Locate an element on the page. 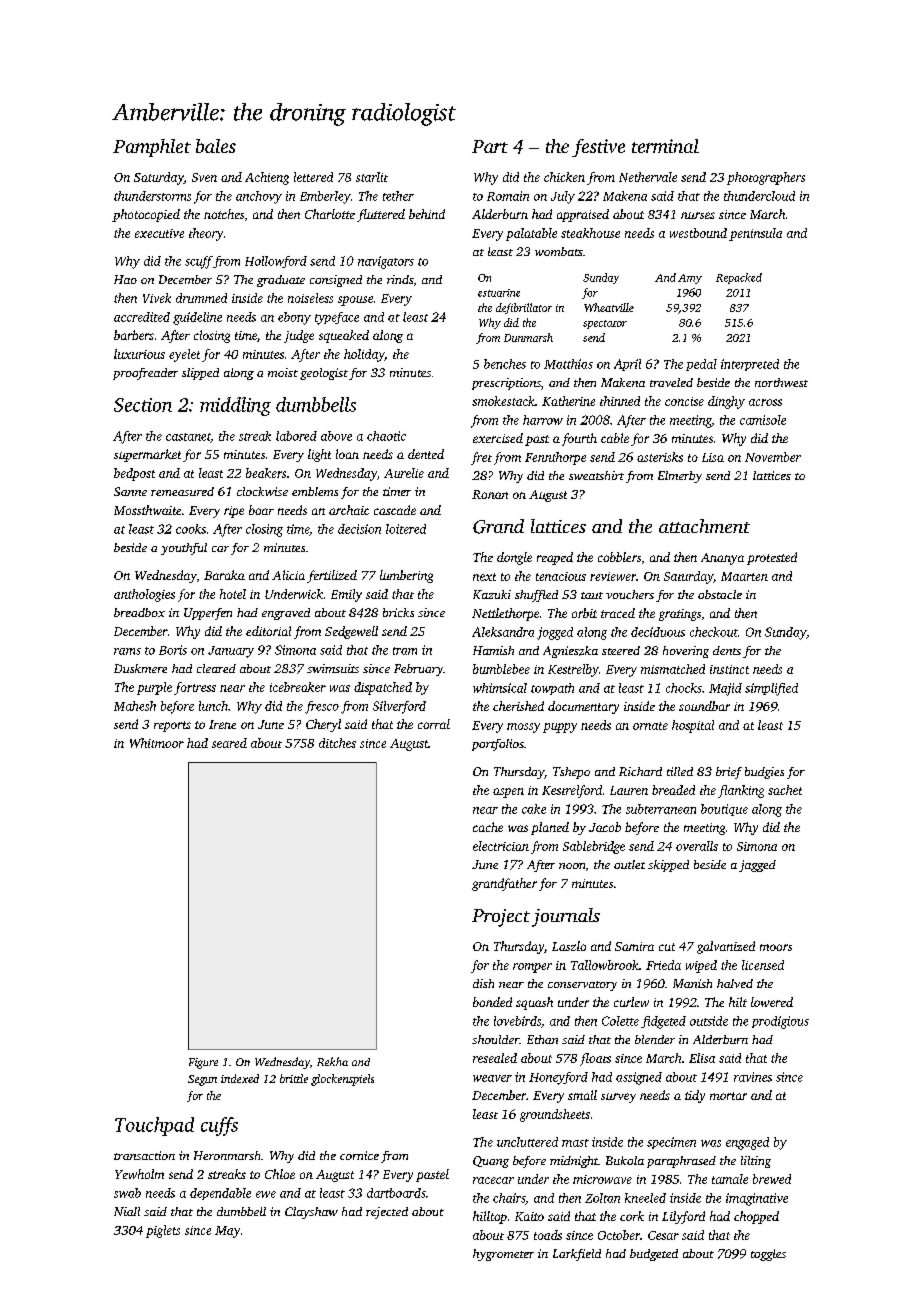 The height and width of the document is (1308, 924). peninsula is located at coordinates (755, 234).
